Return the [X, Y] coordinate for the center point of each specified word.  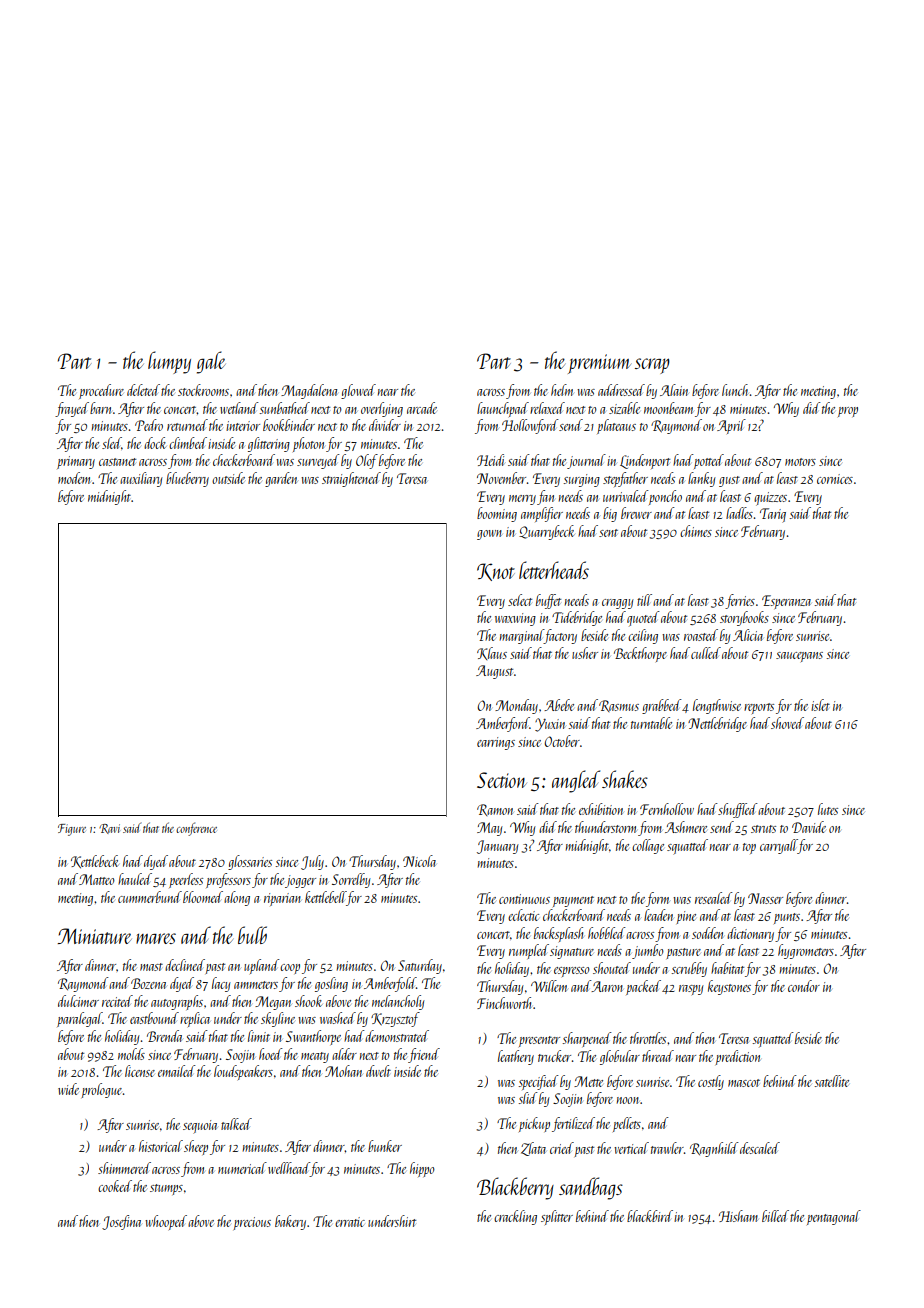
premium [599, 364]
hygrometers [806, 951]
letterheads [554, 570]
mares [156, 938]
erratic [350, 1222]
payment [573, 901]
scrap [652, 366]
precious [252, 1223]
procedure [101, 391]
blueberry [187, 479]
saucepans [799, 657]
